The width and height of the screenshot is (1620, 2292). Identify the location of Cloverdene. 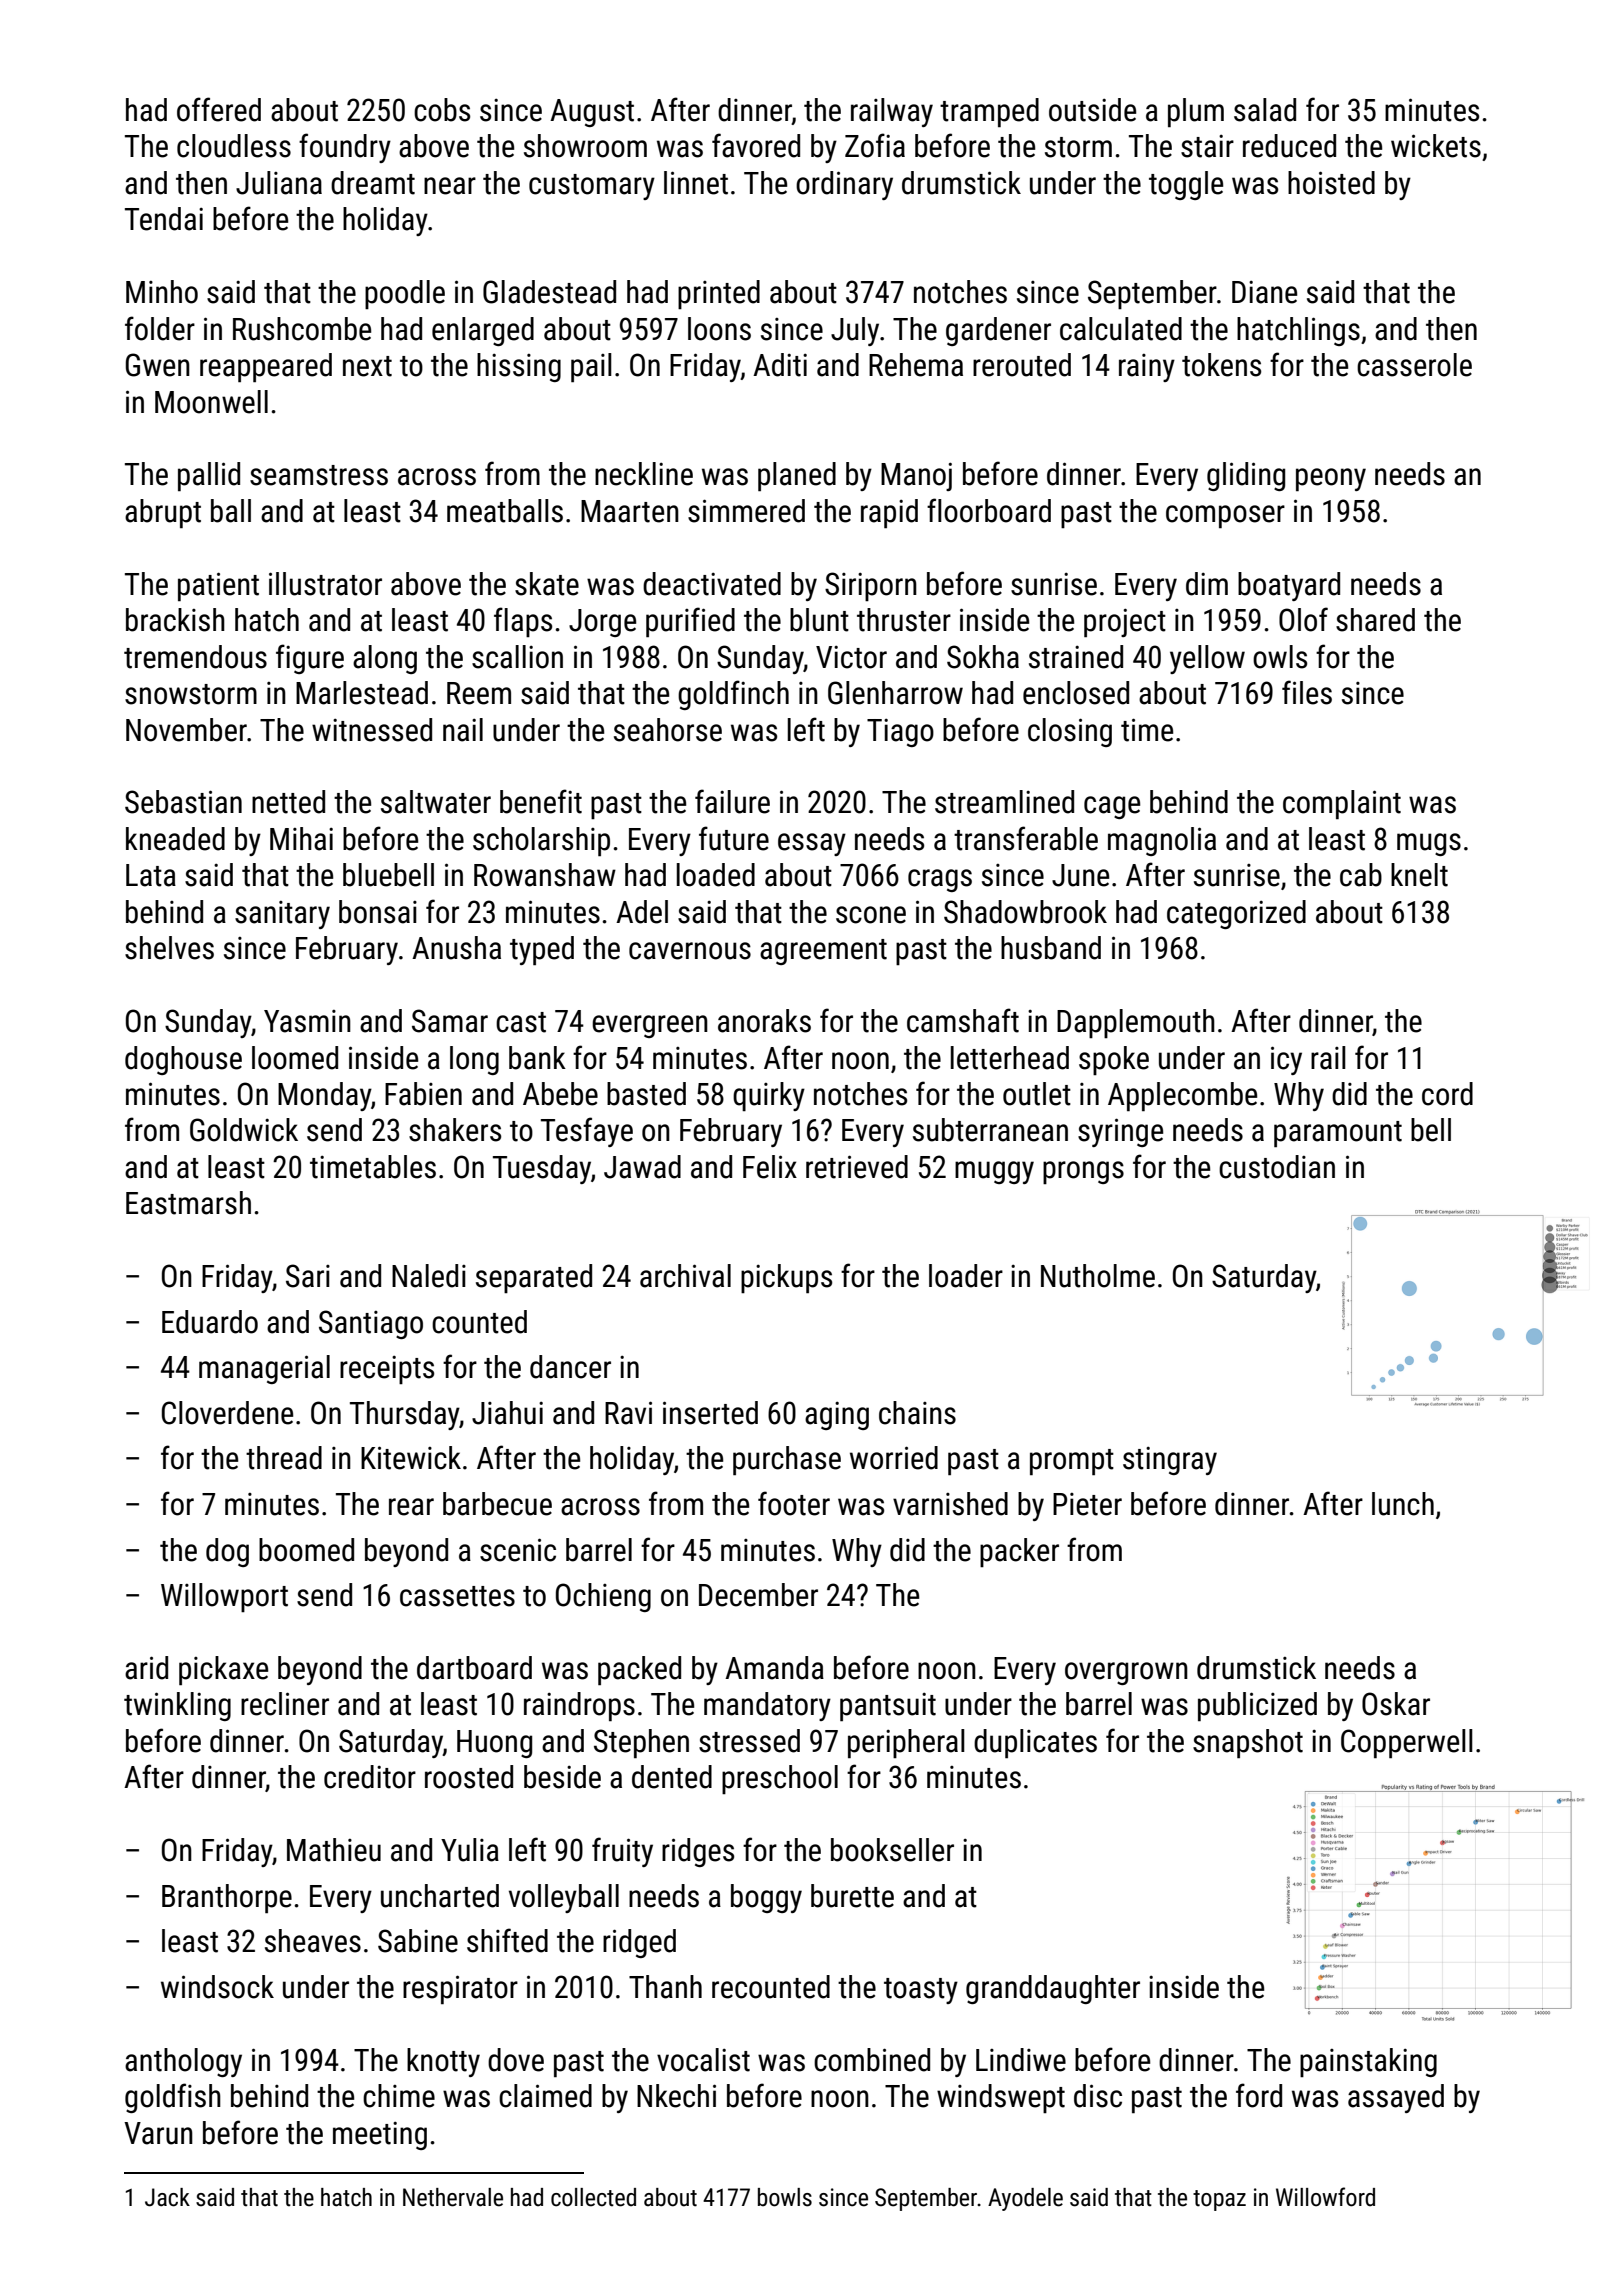
(227, 1413).
